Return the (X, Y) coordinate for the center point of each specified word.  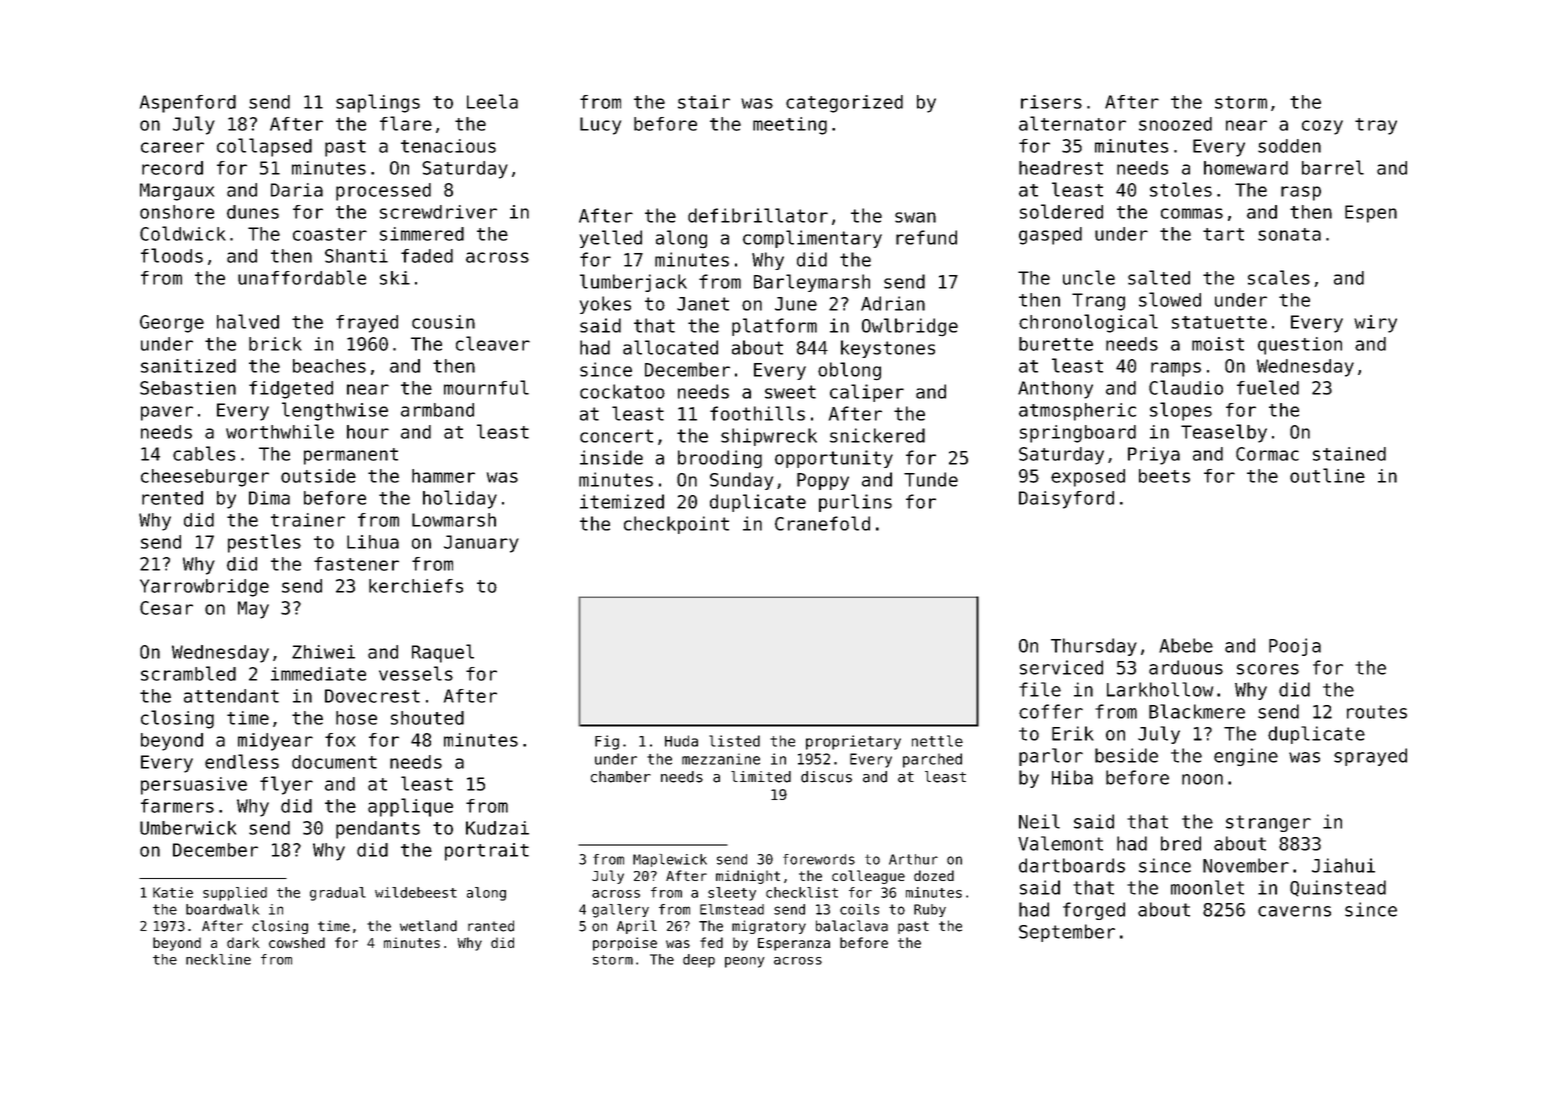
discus (826, 777)
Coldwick (183, 233)
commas (1192, 213)
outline (1327, 475)
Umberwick (188, 828)
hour (368, 432)
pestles (264, 543)
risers (1051, 102)
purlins (855, 503)
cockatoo (622, 391)
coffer (1051, 711)
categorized (844, 104)
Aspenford (188, 104)
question (1300, 346)
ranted (491, 926)
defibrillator (758, 215)
